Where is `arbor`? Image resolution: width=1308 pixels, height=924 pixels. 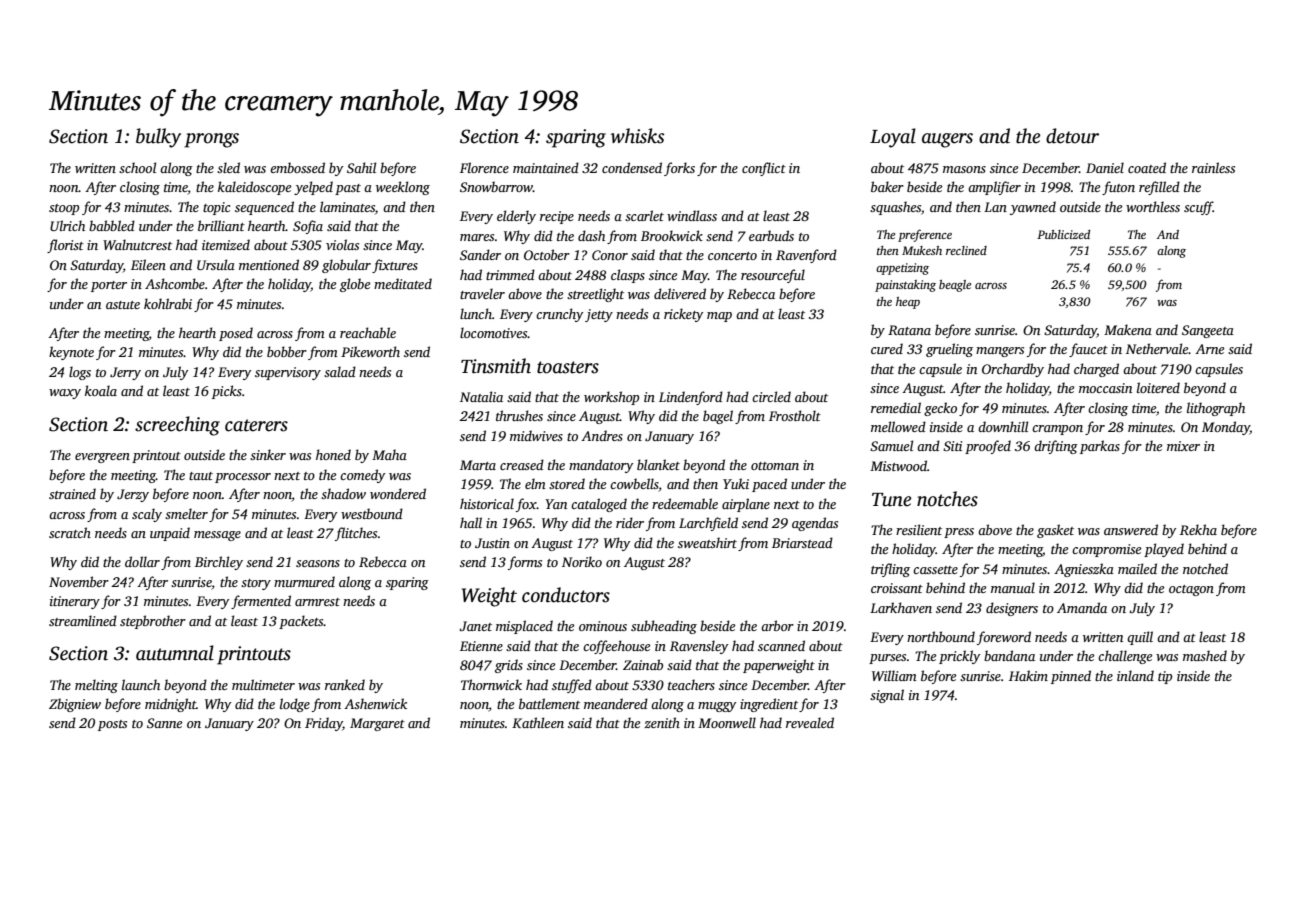
arbor is located at coordinates (777, 625).
